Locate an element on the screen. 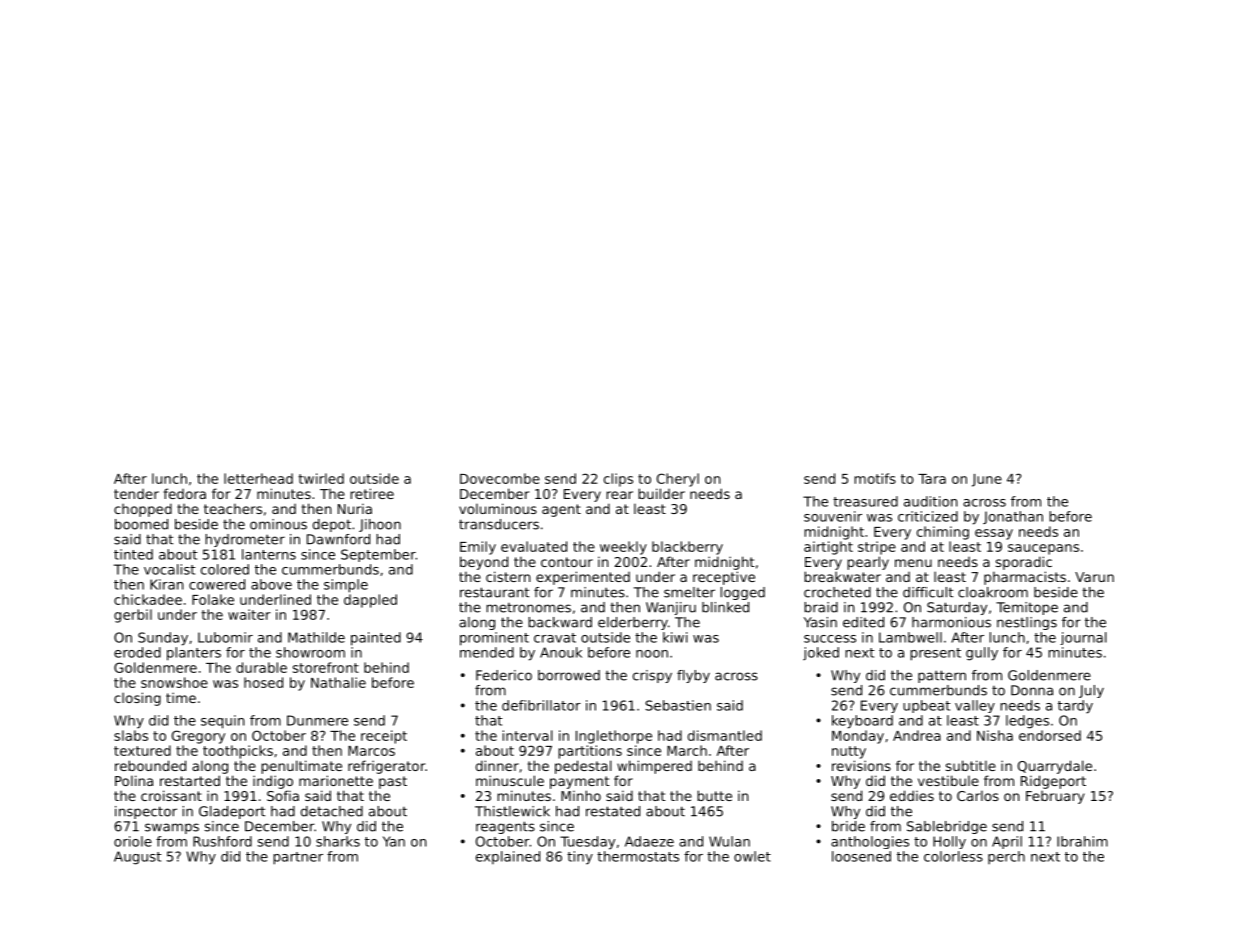  weekly is located at coordinates (623, 548).
